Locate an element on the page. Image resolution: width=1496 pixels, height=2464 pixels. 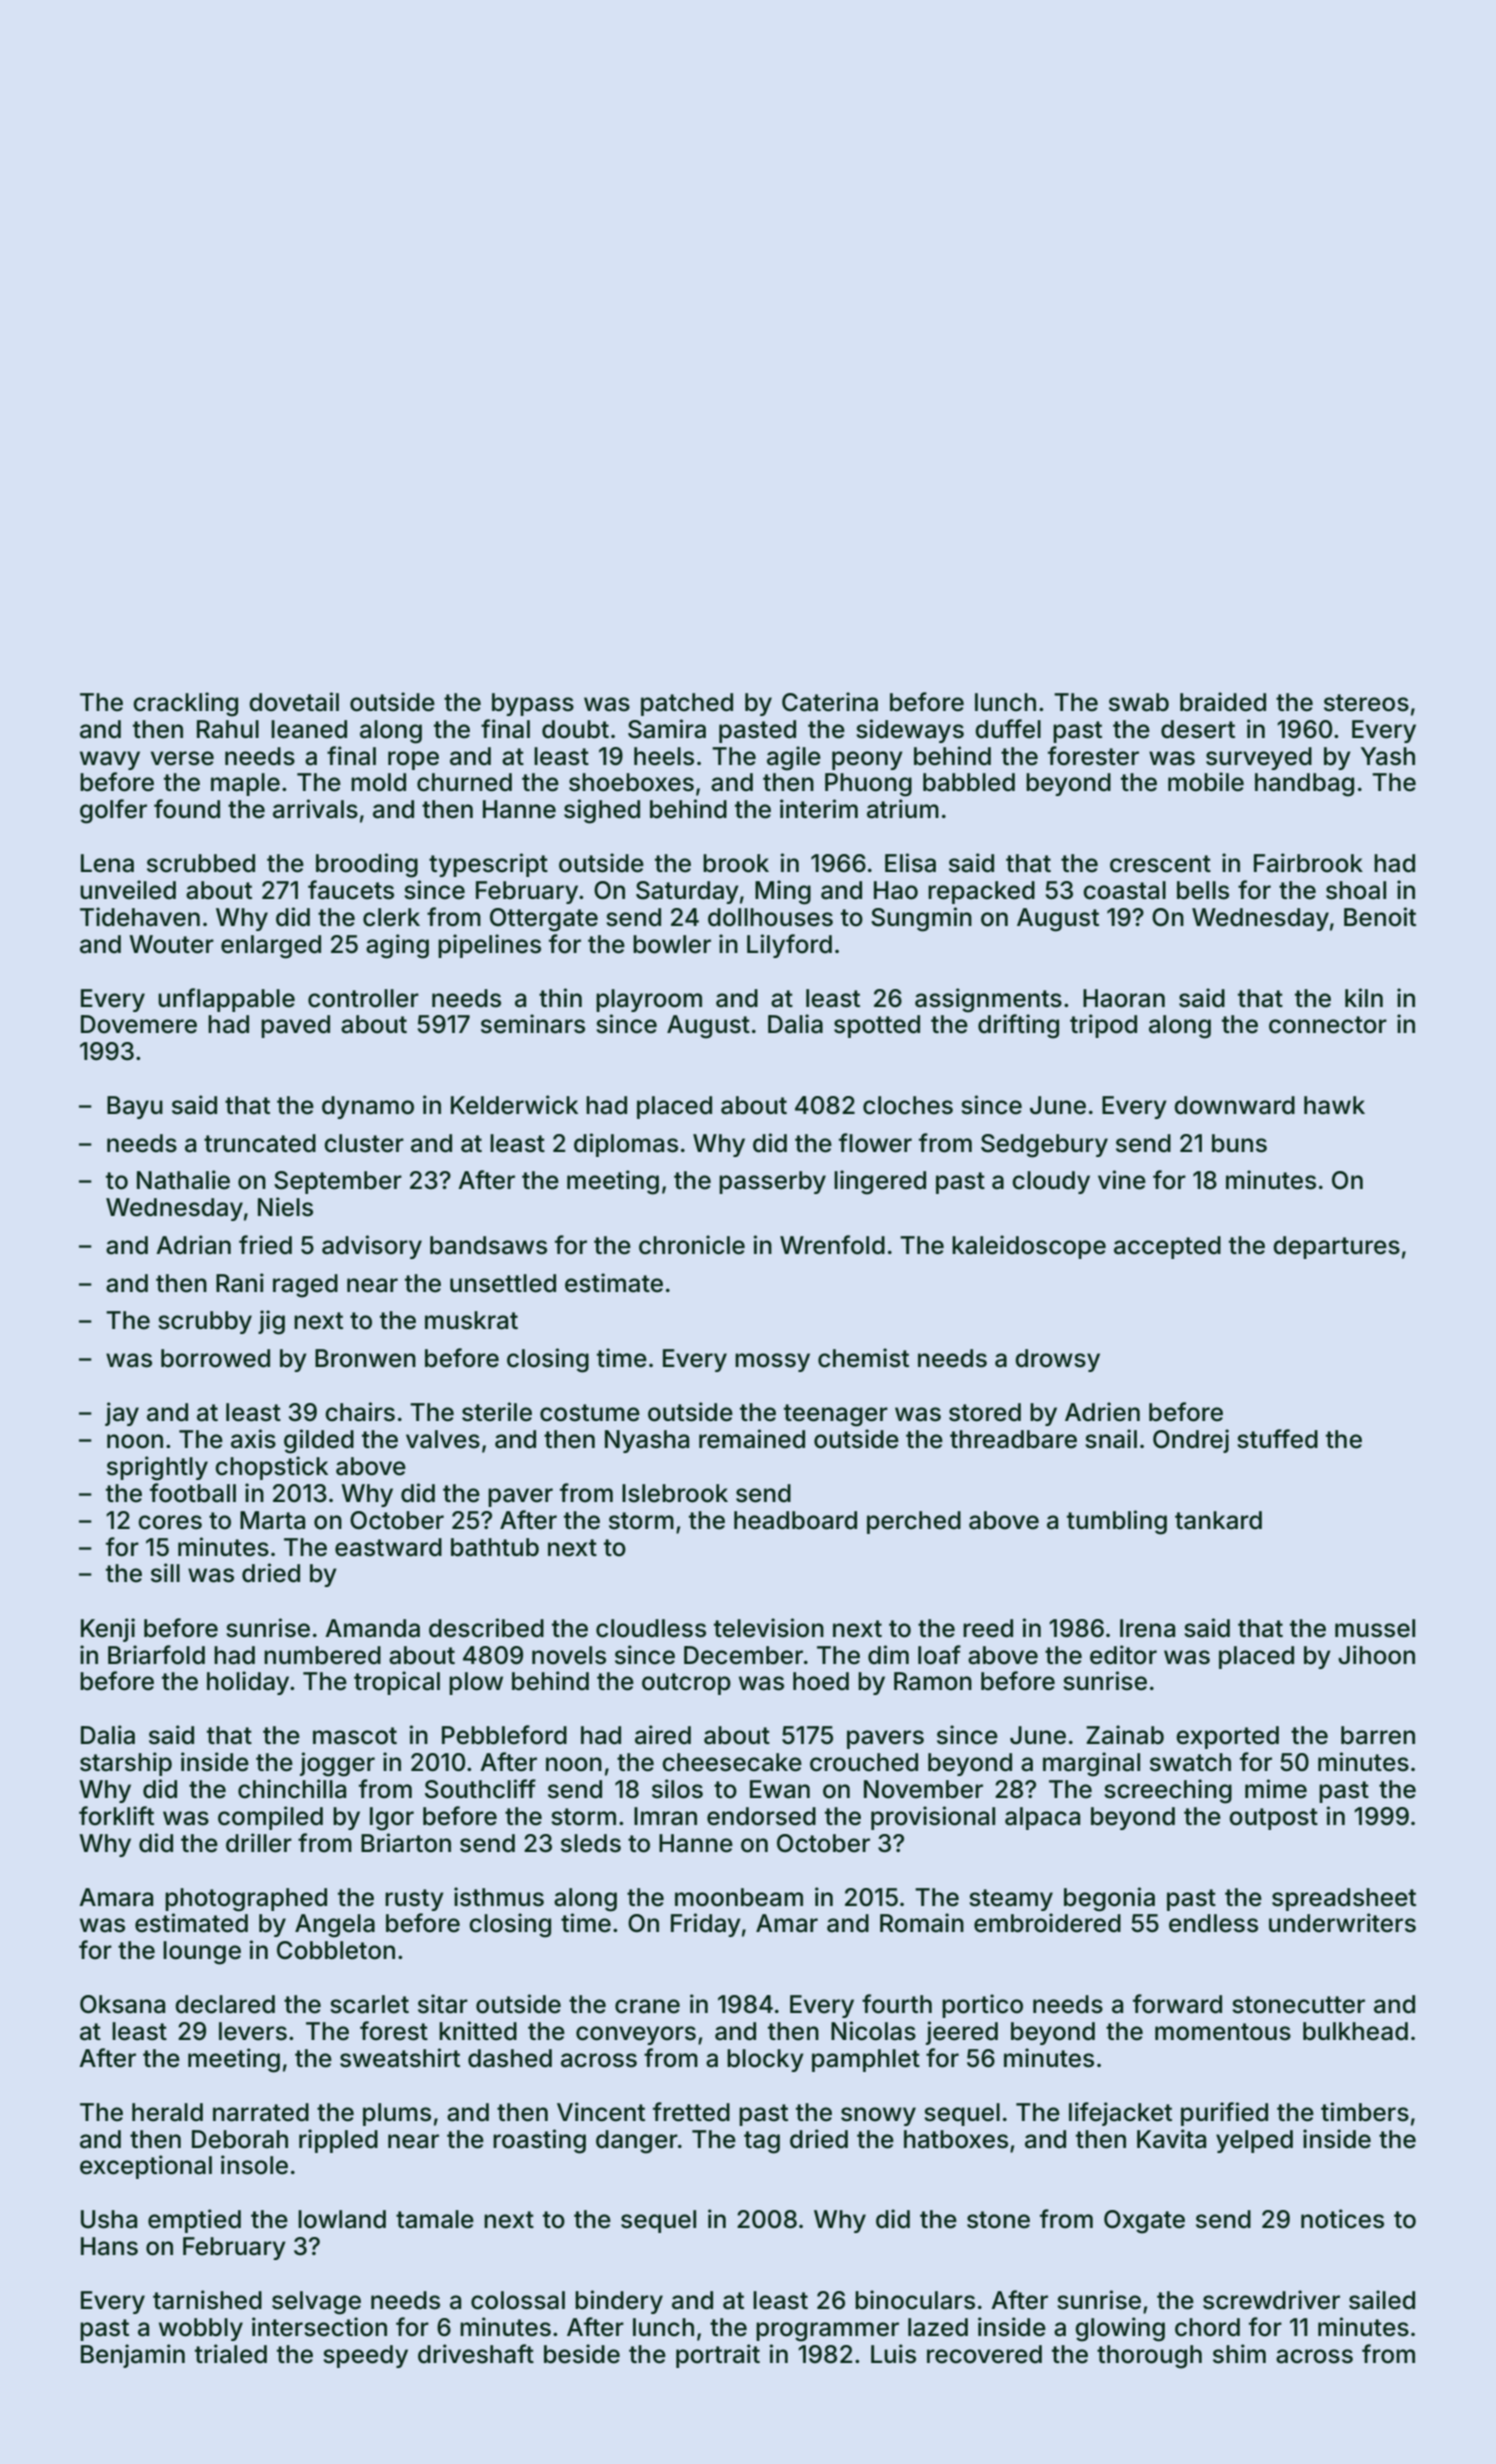
exported is located at coordinates (1227, 1737).
